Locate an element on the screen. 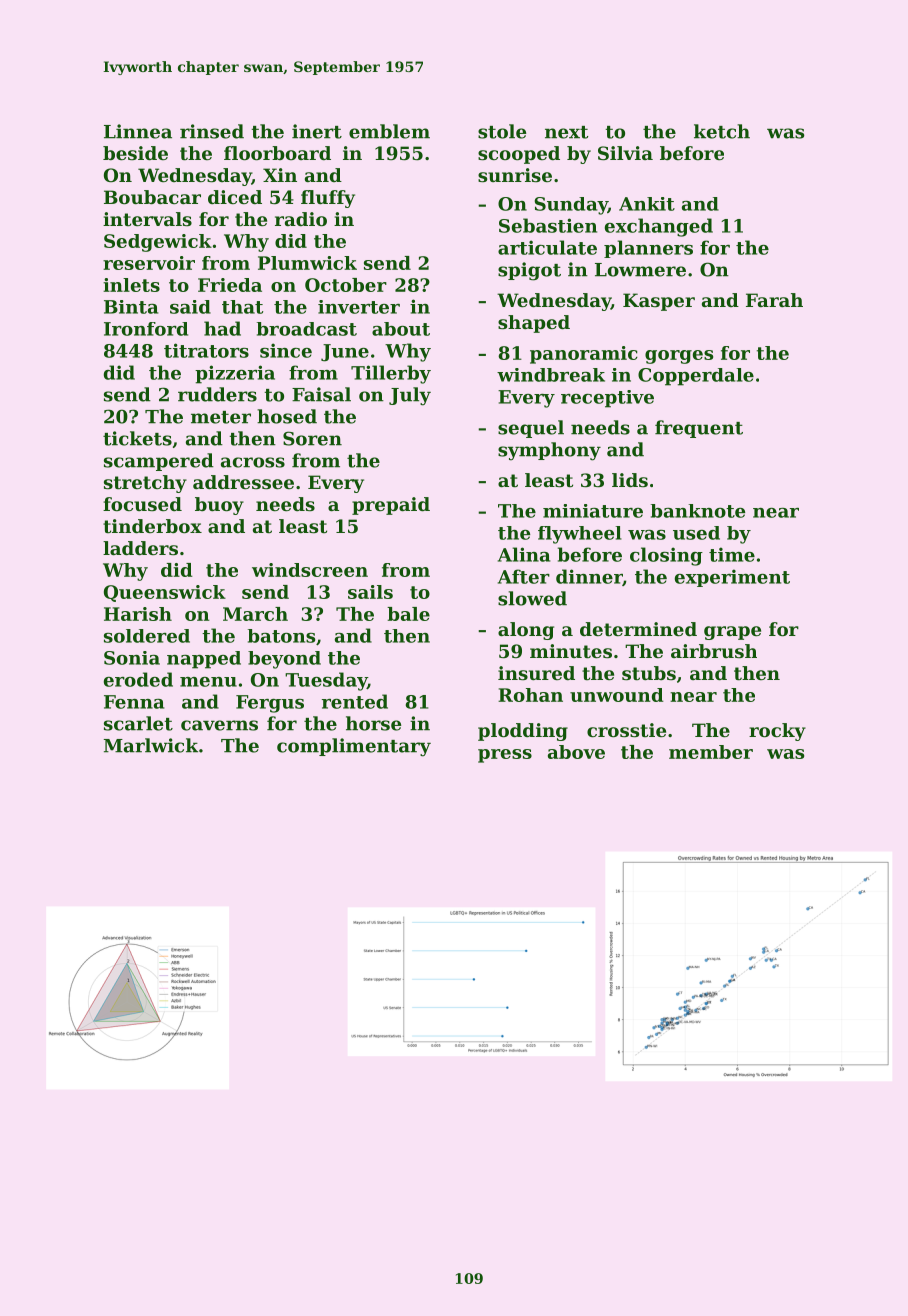 This screenshot has height=1316, width=908. Linnea is located at coordinates (138, 131).
